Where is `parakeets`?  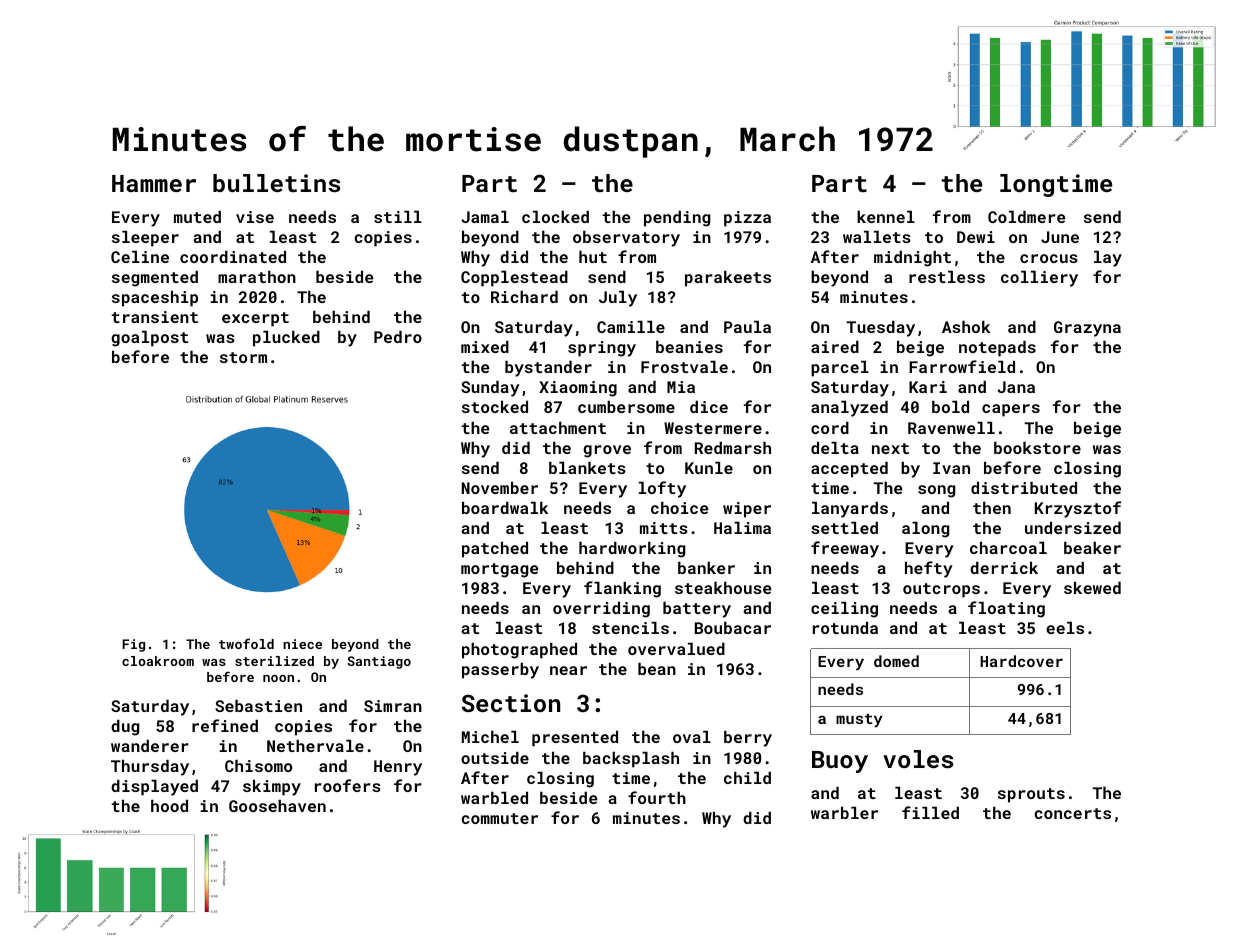 parakeets is located at coordinates (728, 279).
